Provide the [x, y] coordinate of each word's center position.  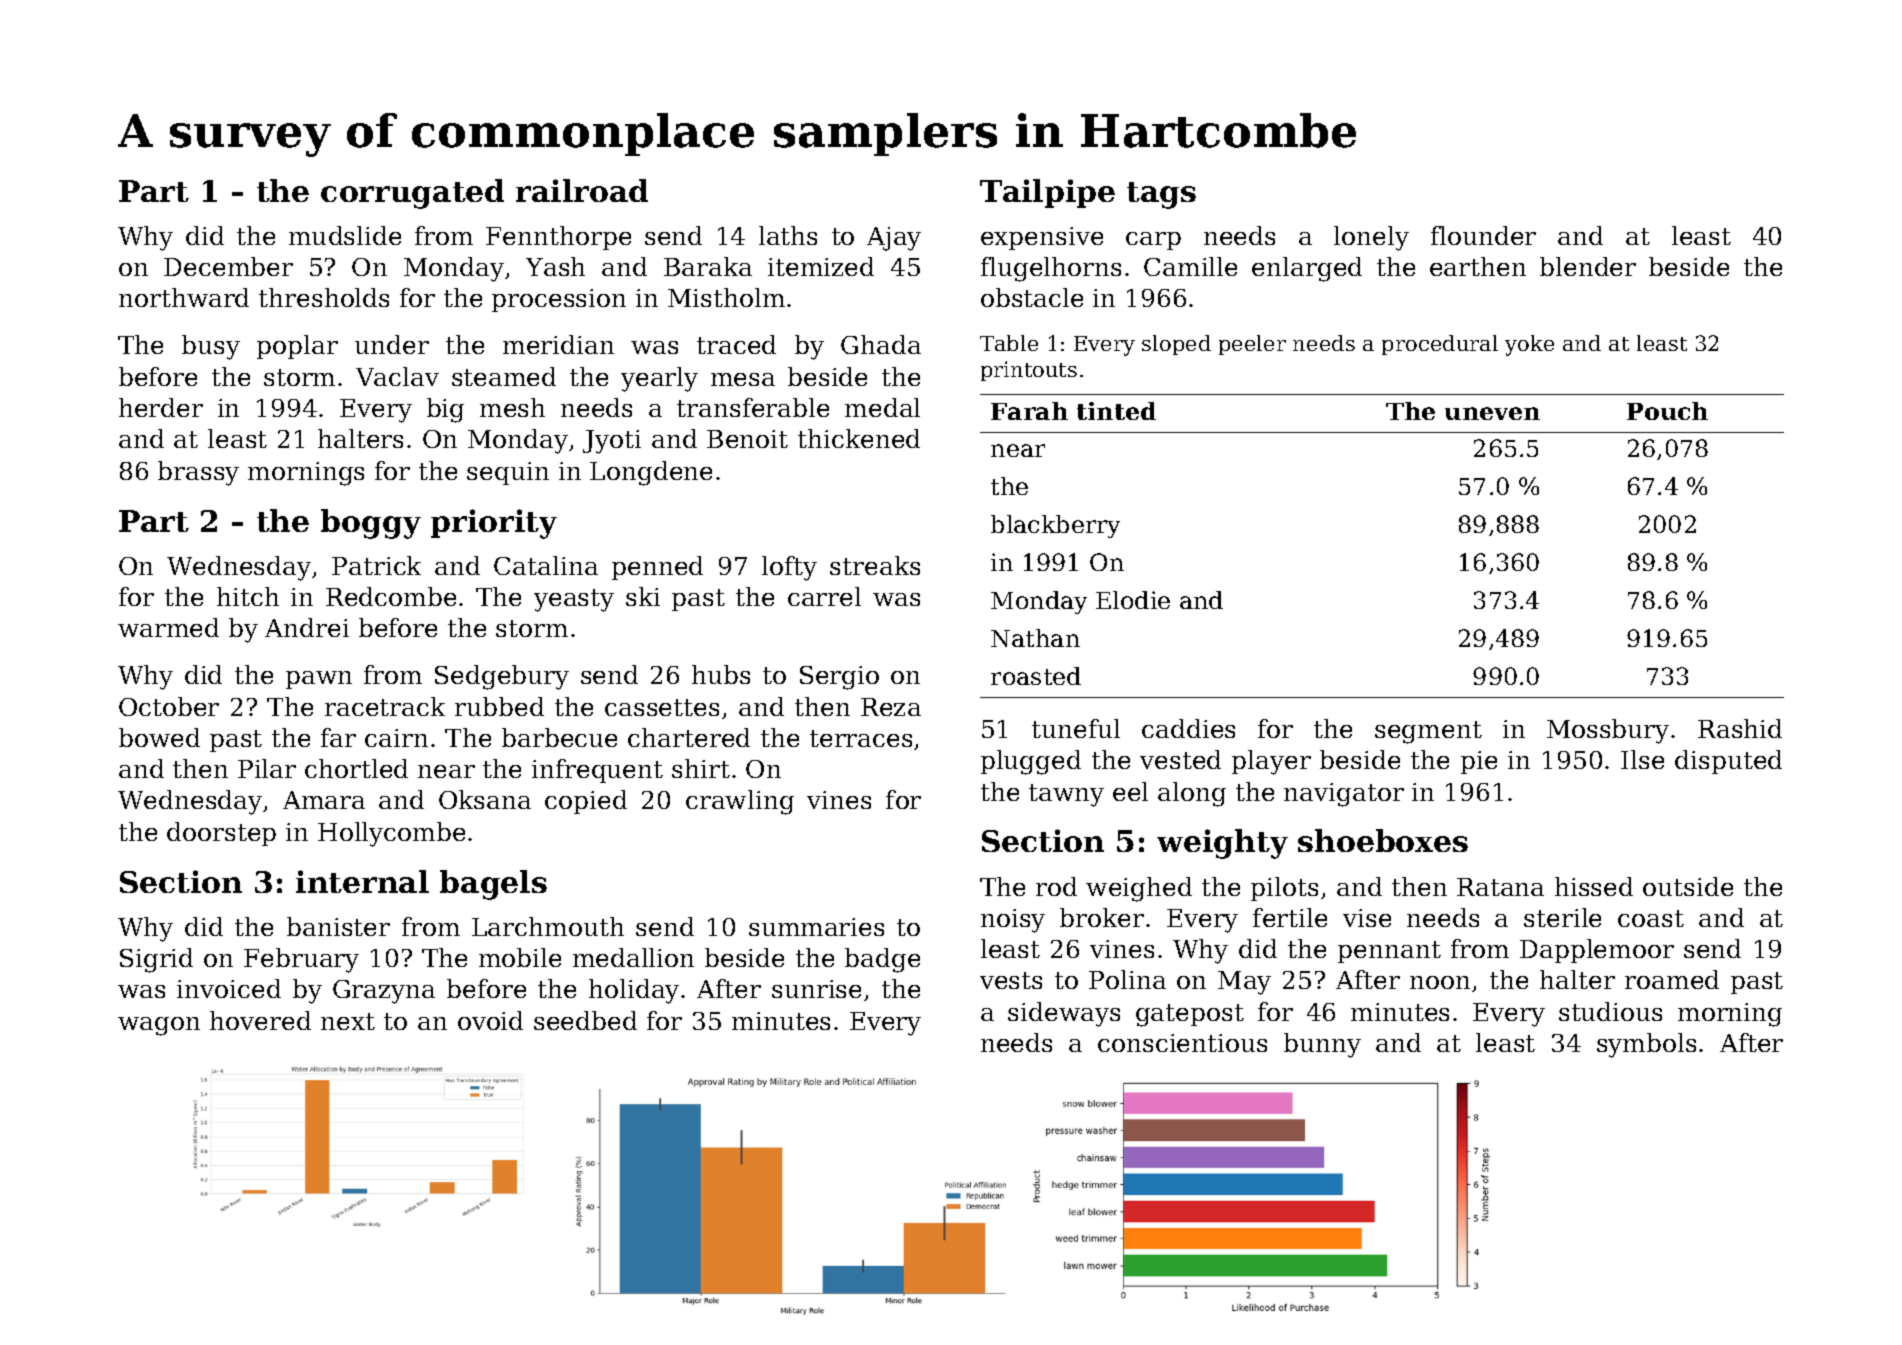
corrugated [412, 194]
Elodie [1133, 600]
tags [1161, 195]
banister [338, 926]
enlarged [1307, 269]
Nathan [1035, 638]
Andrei [307, 627]
